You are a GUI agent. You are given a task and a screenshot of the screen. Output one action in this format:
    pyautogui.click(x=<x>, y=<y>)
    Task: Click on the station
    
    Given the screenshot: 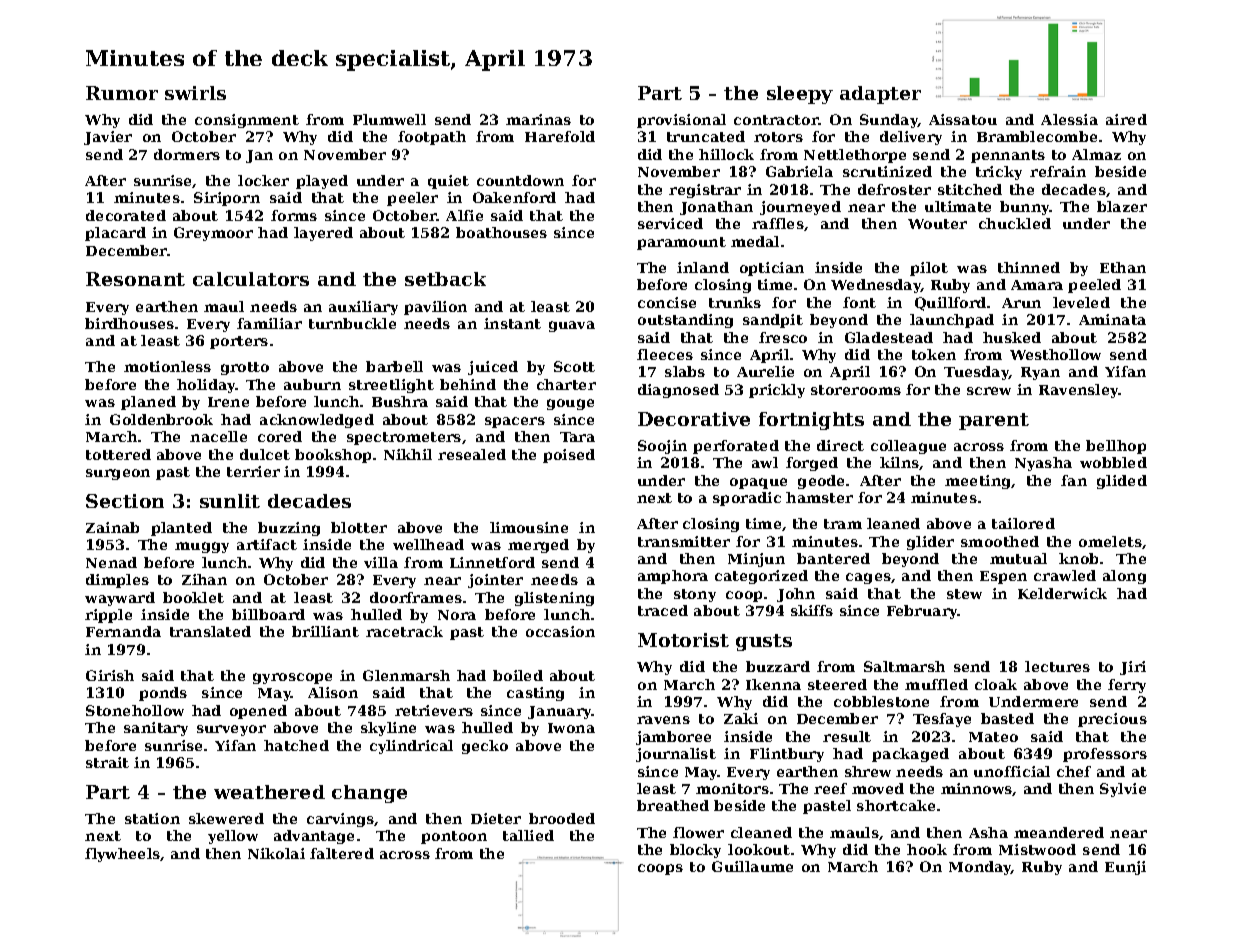 What is the action you would take?
    pyautogui.click(x=152, y=818)
